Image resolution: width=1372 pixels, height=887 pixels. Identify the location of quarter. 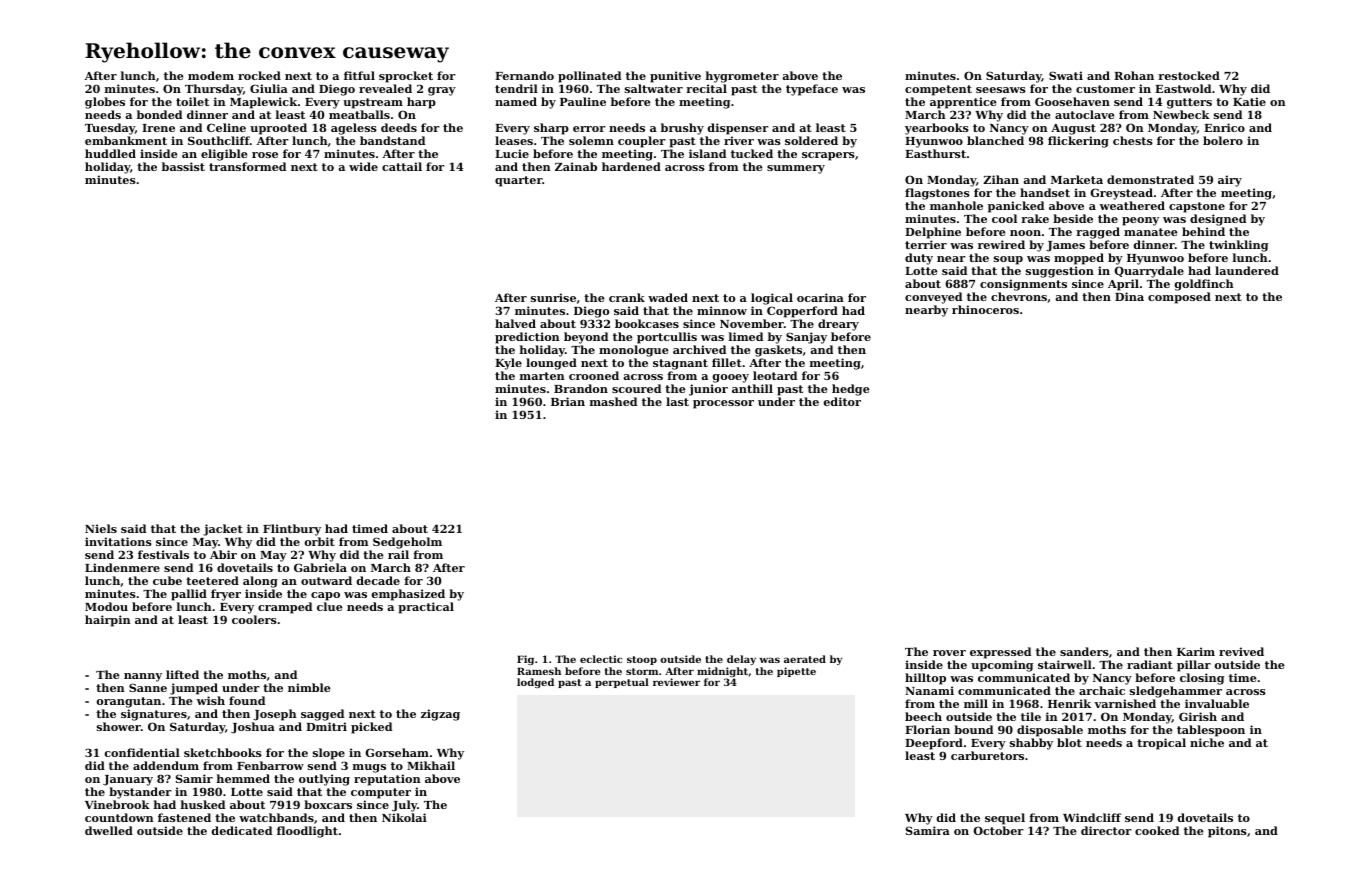
(518, 181).
